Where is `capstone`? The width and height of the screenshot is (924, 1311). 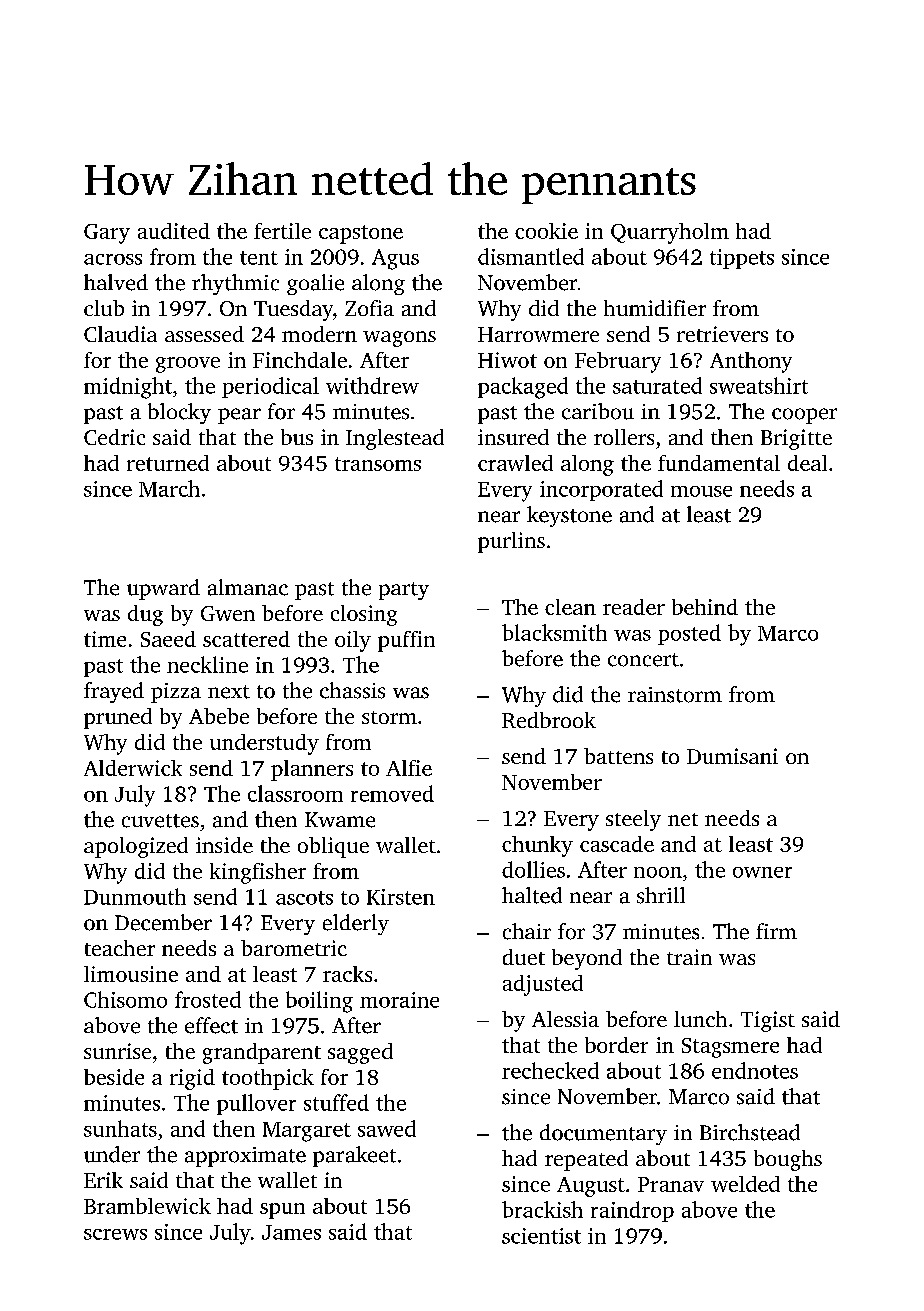
capstone is located at coordinates (361, 234).
